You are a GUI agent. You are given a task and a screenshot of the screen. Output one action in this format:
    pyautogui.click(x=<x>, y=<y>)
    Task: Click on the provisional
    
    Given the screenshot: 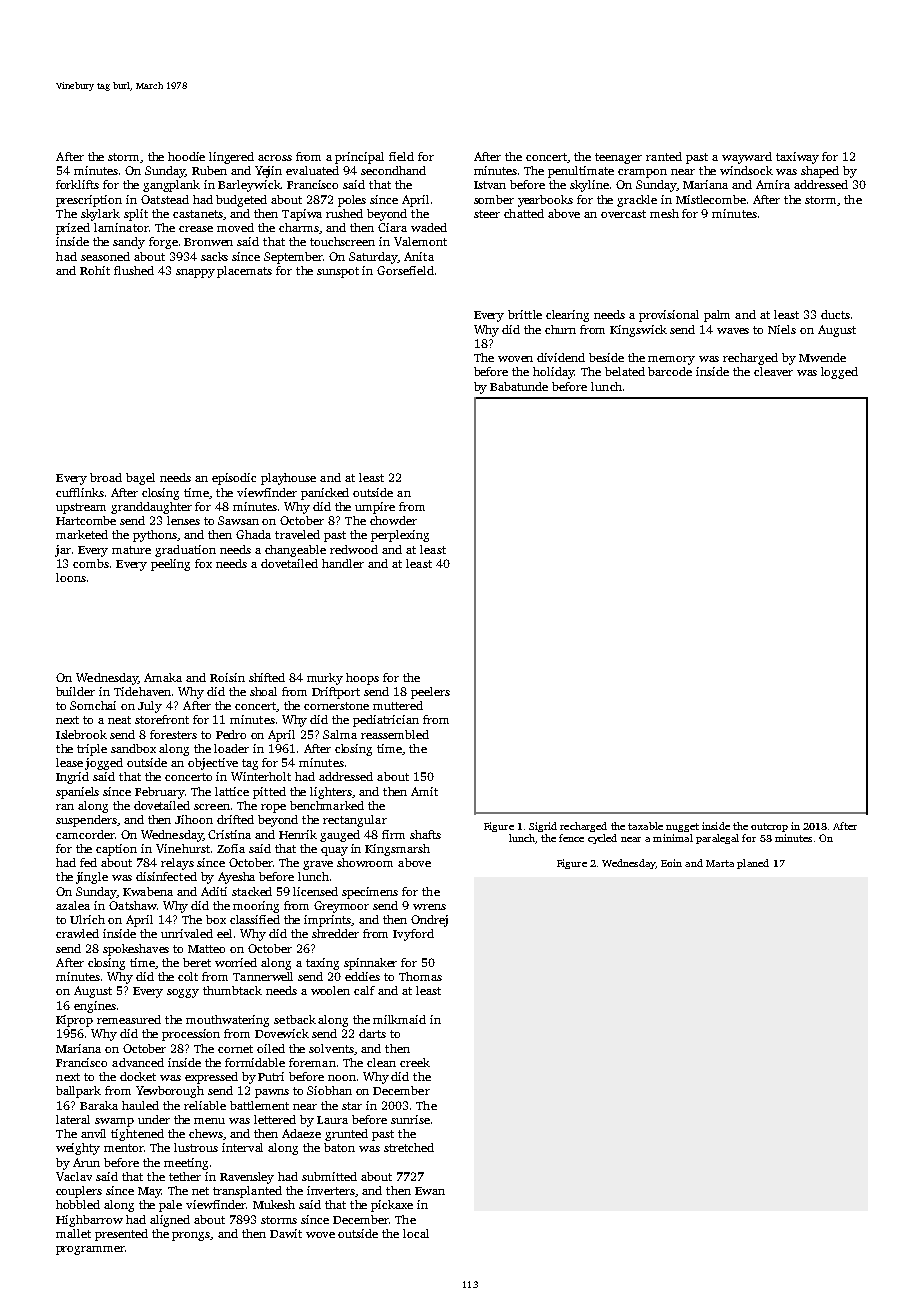 What is the action you would take?
    pyautogui.click(x=669, y=316)
